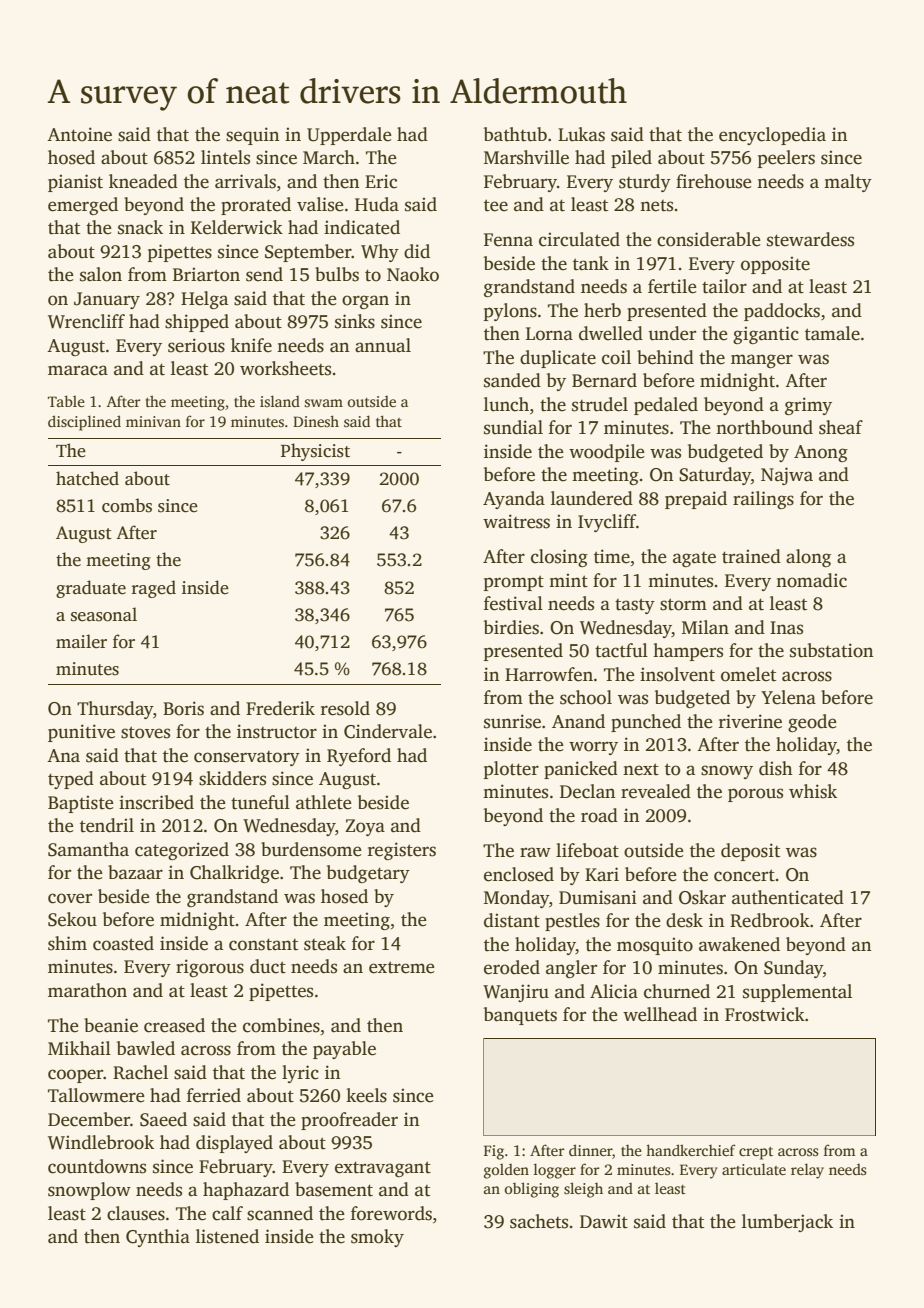  Describe the element at coordinates (227, 1236) in the document. I see `listened` at that location.
